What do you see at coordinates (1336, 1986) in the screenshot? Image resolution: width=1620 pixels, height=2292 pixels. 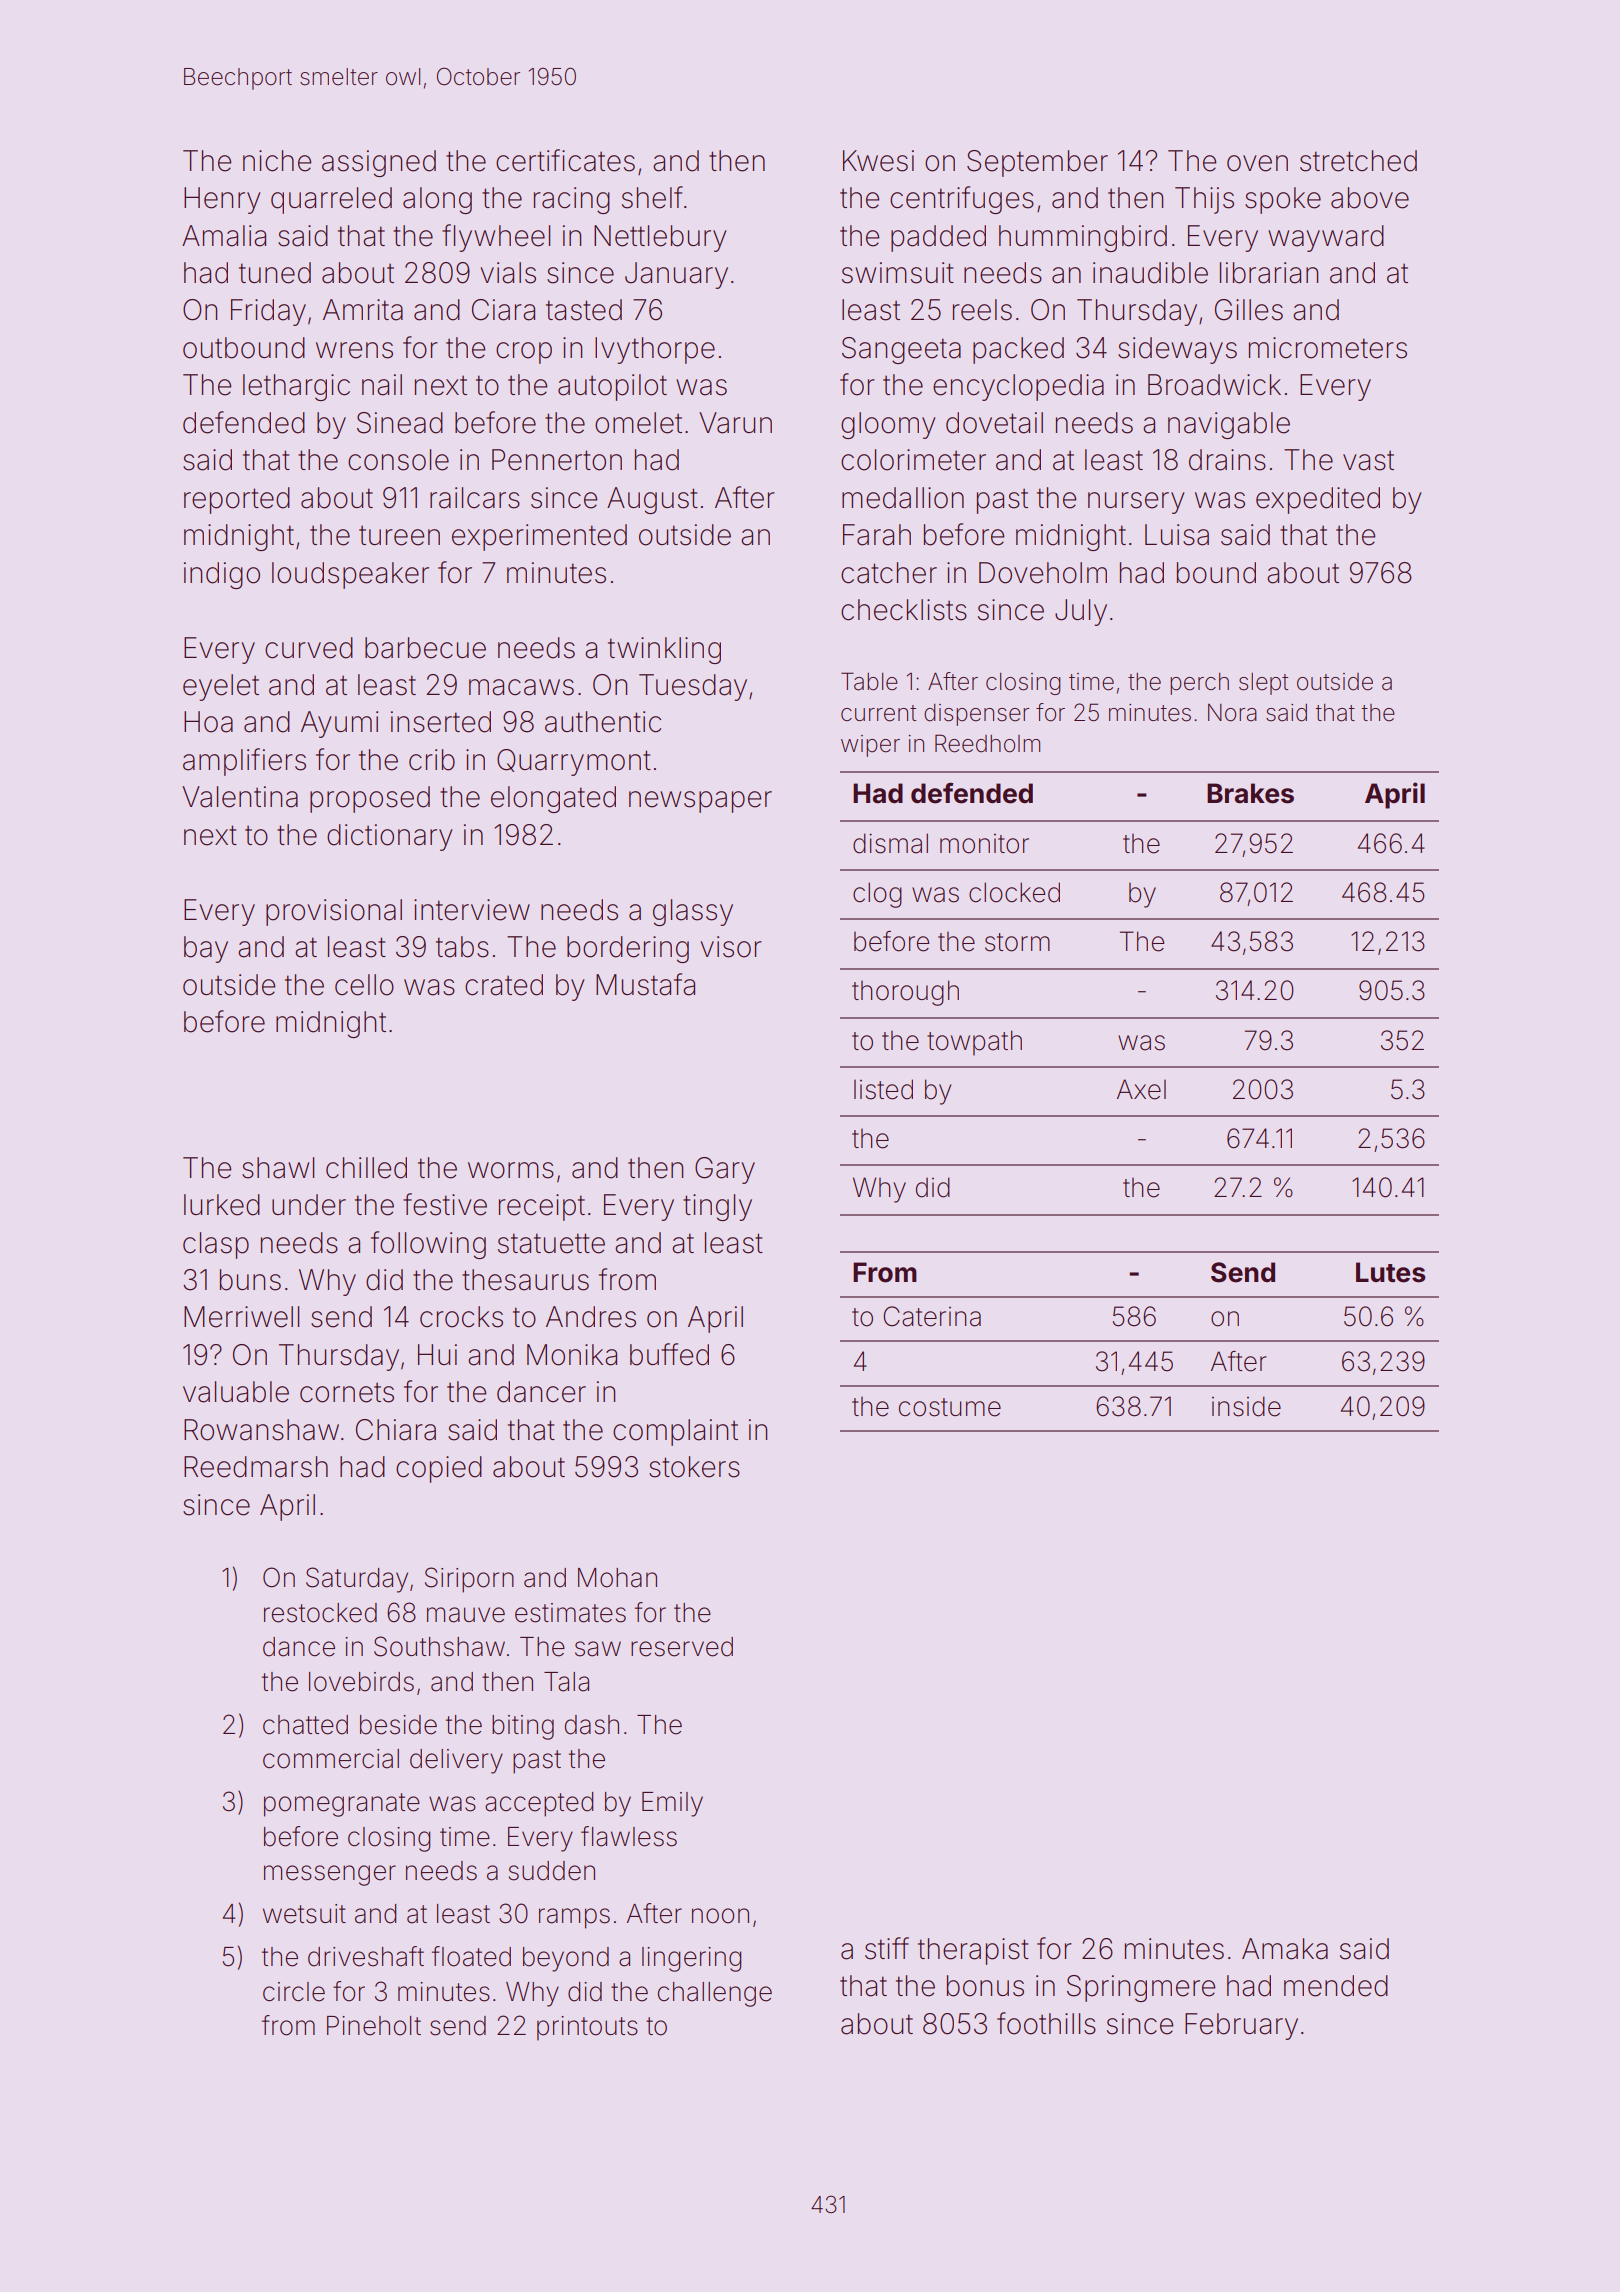 I see `mended` at bounding box center [1336, 1986].
